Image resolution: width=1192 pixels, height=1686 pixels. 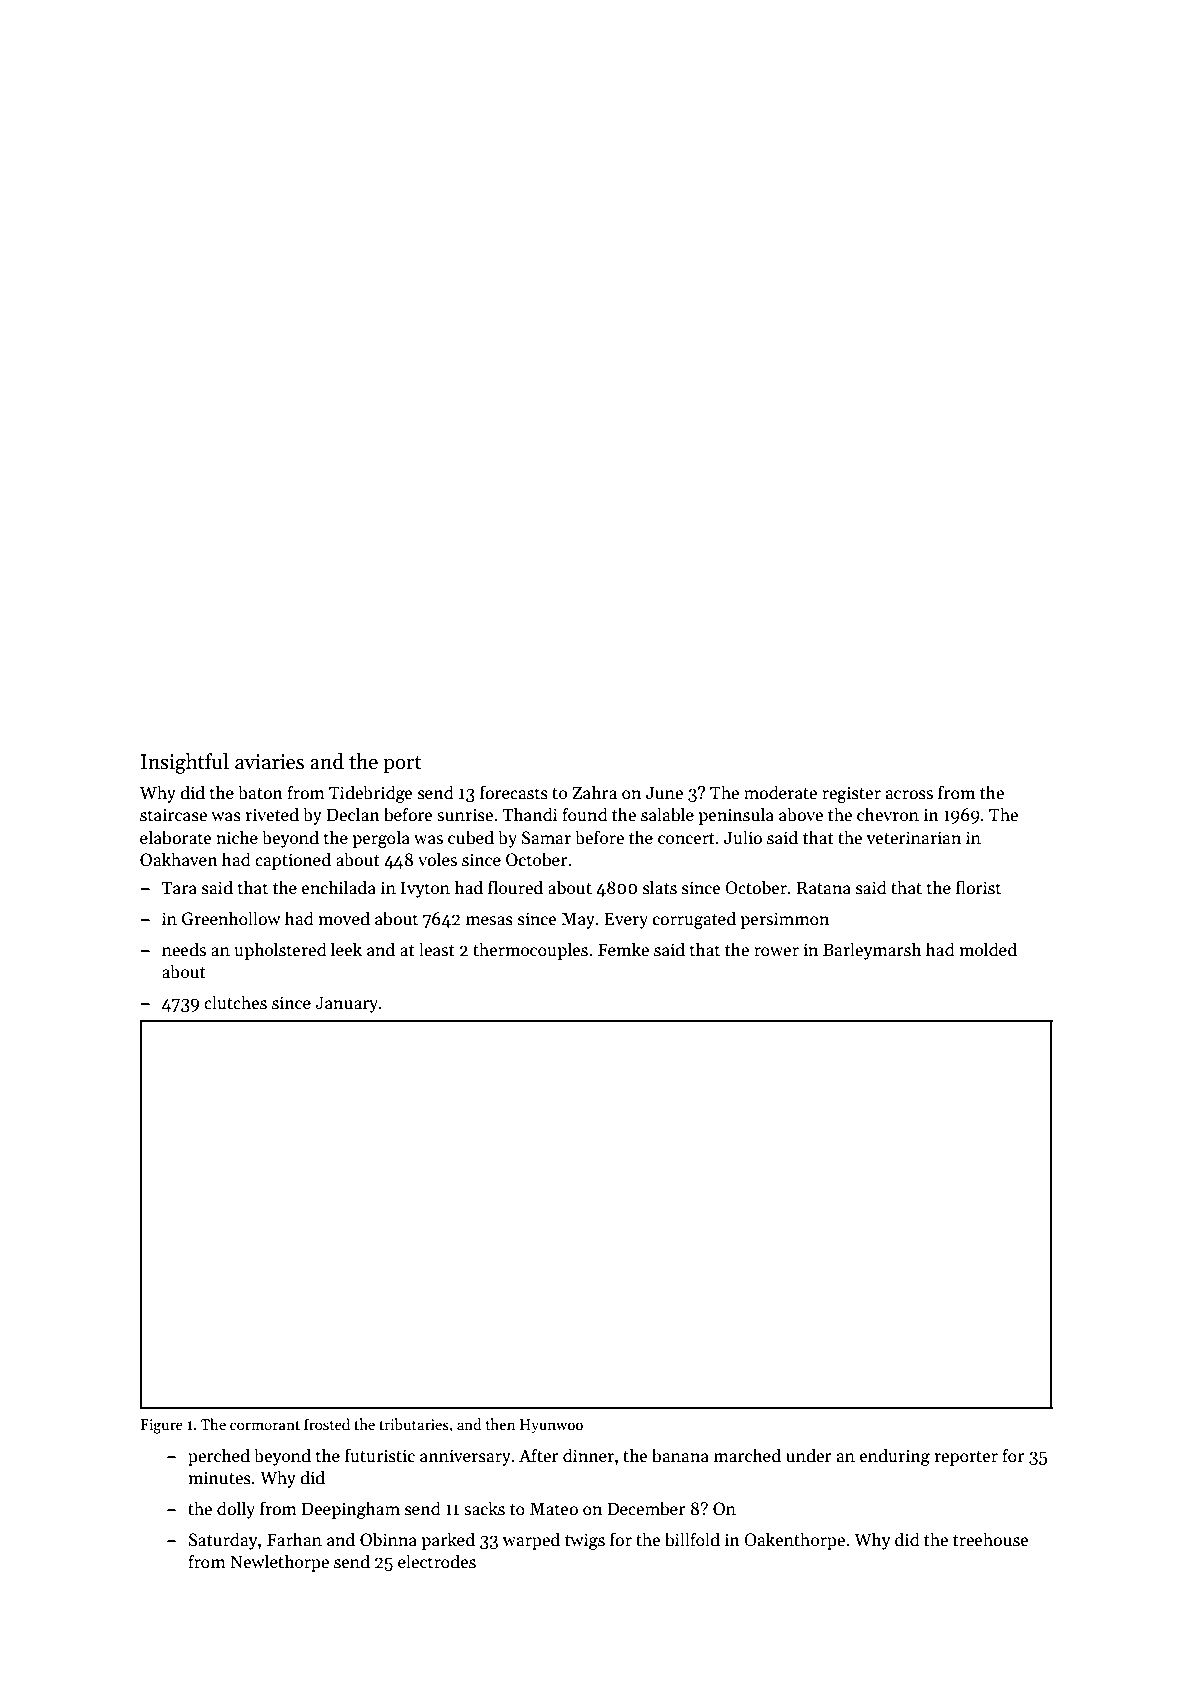 What do you see at coordinates (437, 1561) in the image?
I see `electrodes` at bounding box center [437, 1561].
